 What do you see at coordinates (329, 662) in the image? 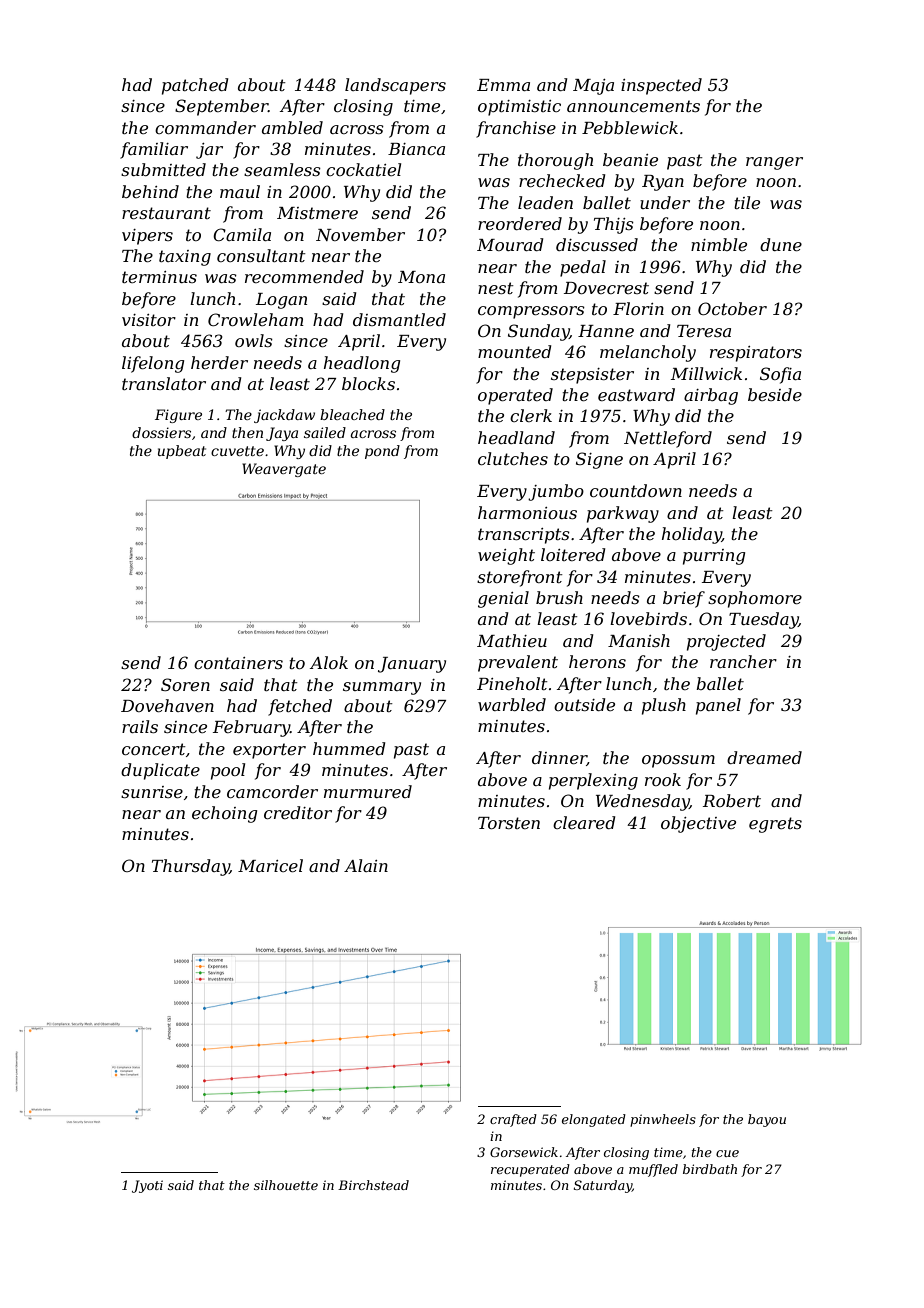
I see `Alok` at bounding box center [329, 662].
